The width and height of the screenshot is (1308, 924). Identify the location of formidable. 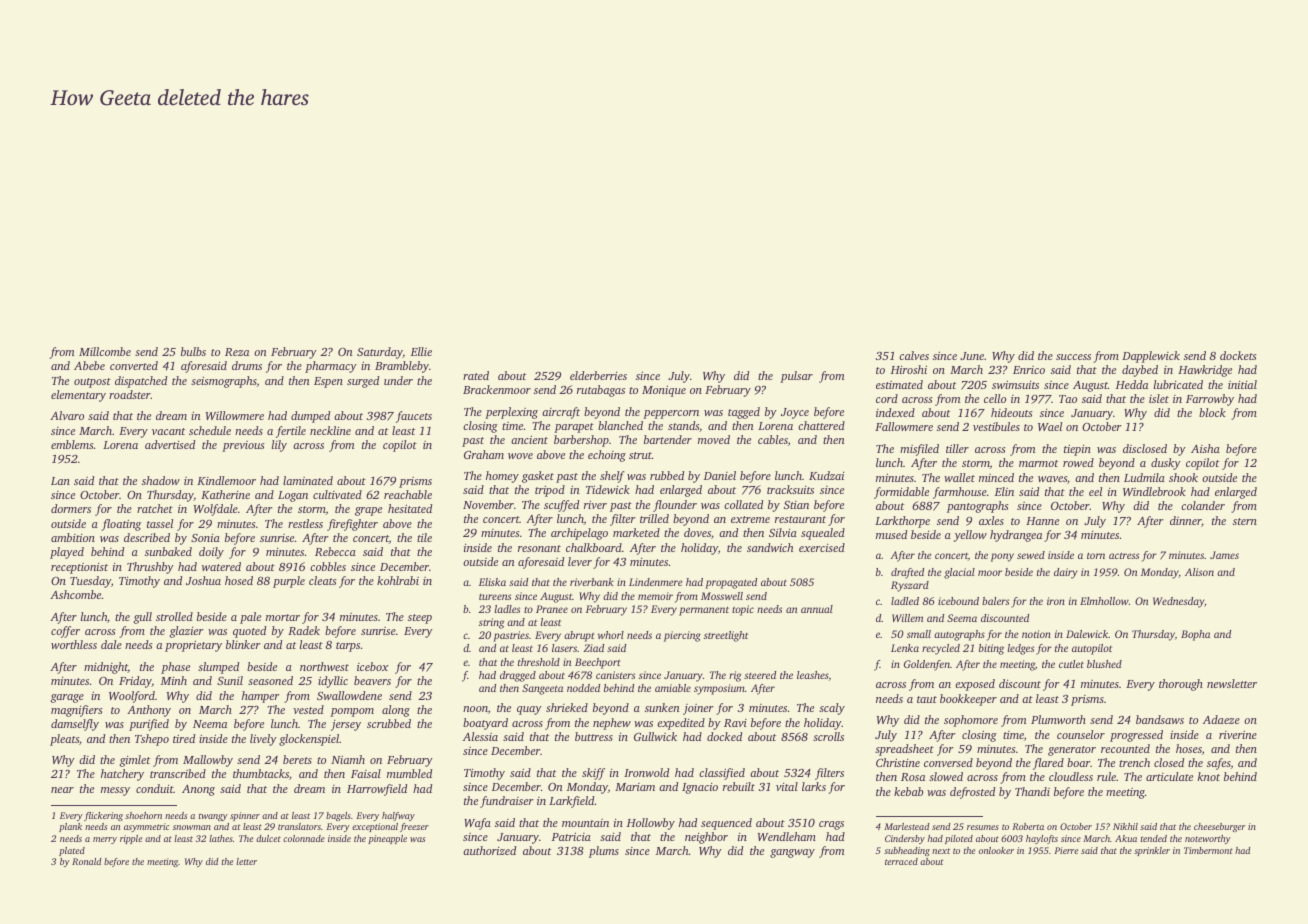
(901, 493).
